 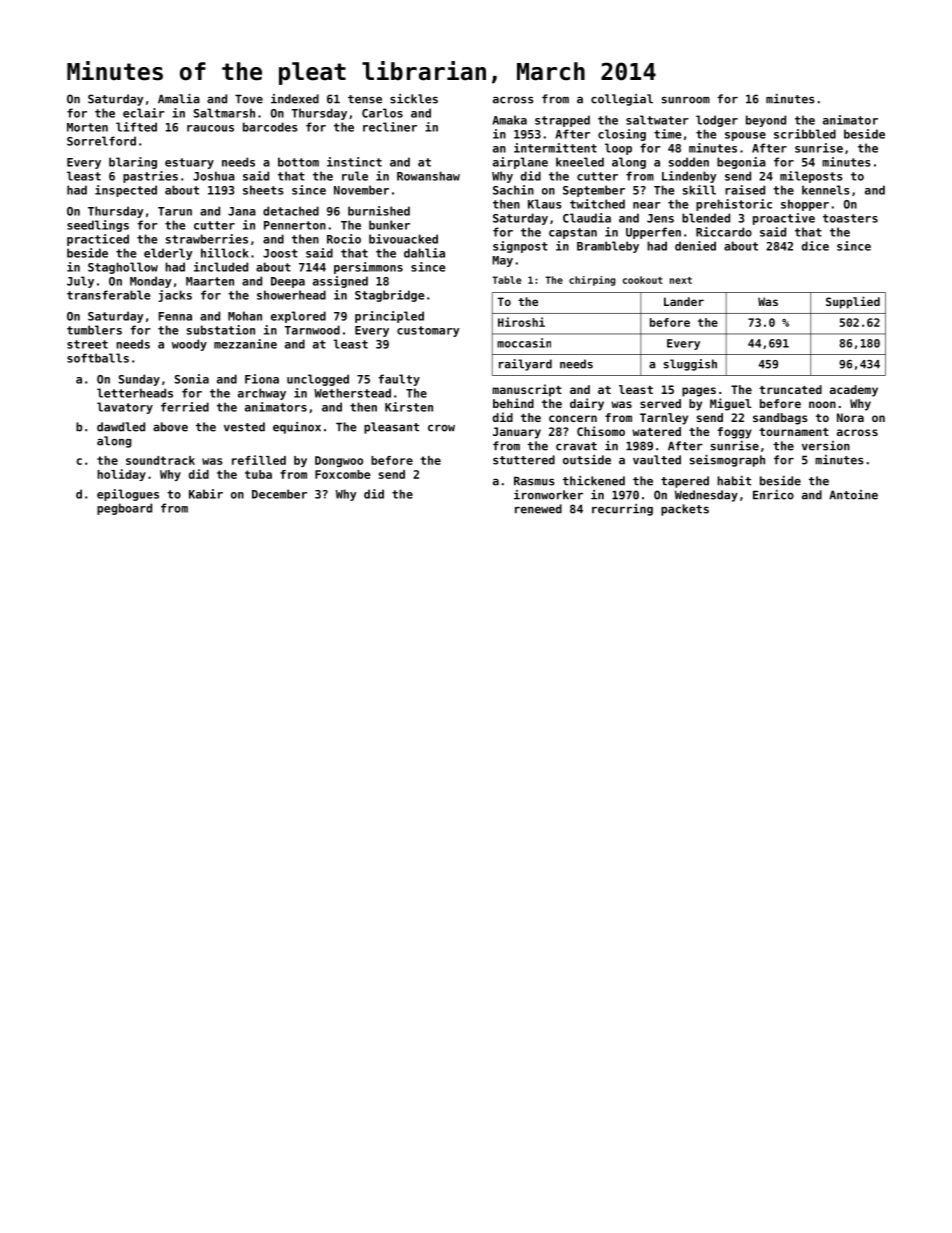 What do you see at coordinates (414, 99) in the screenshot?
I see `sickles` at bounding box center [414, 99].
